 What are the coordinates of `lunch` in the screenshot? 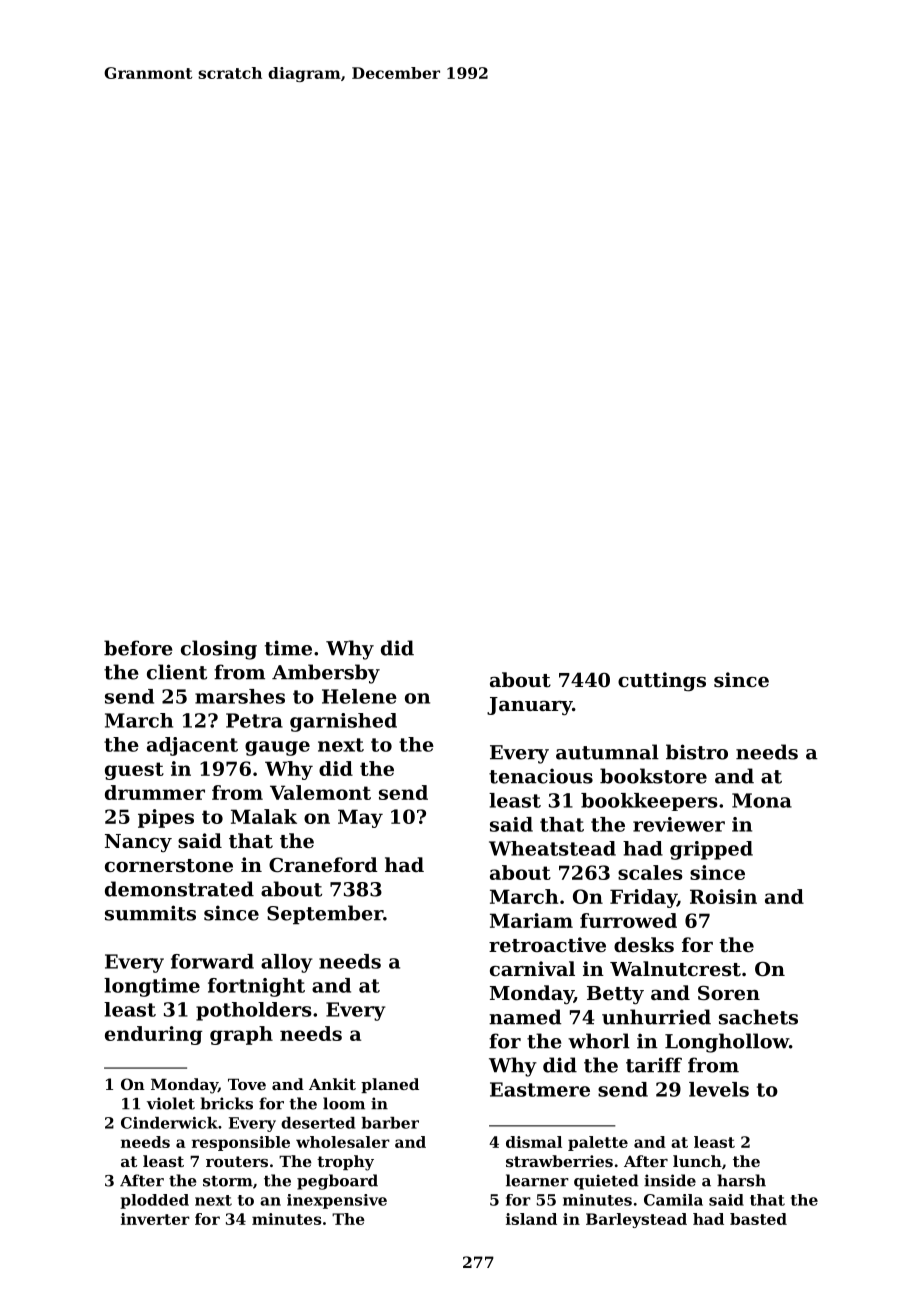 It's located at (697, 1161).
